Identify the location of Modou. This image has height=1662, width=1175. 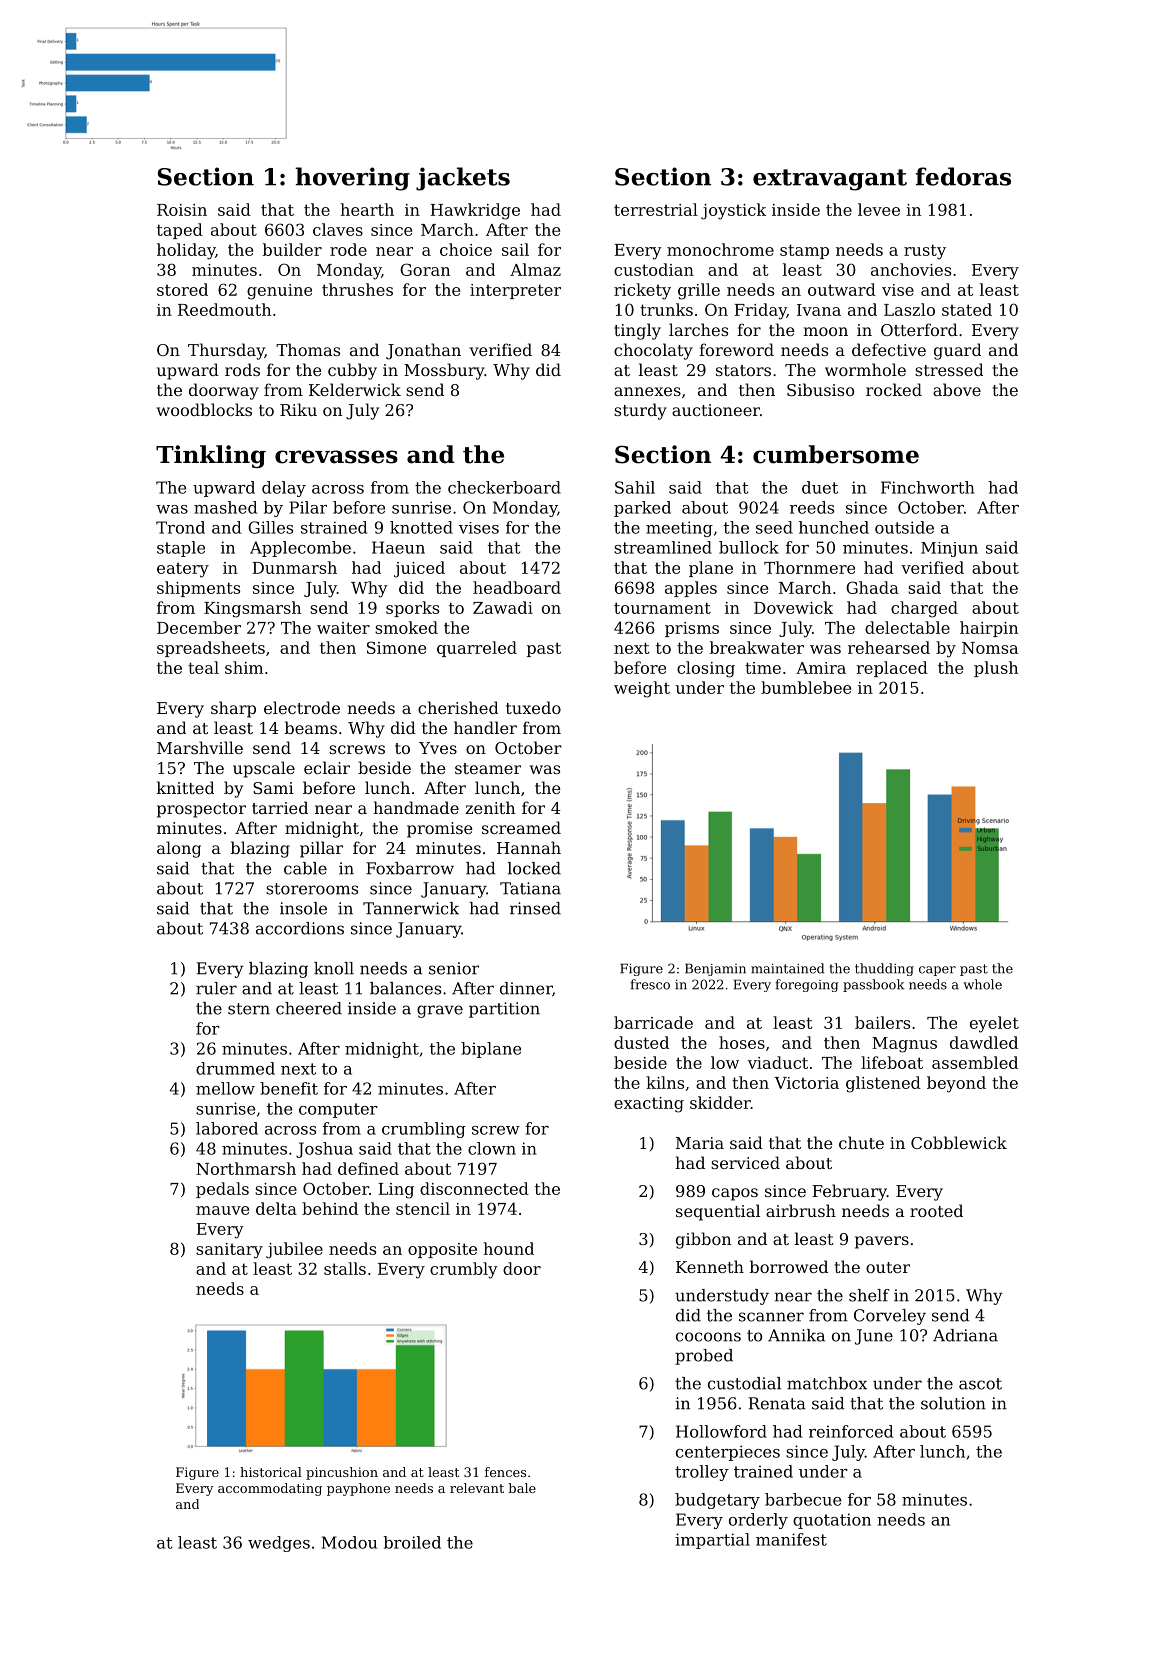
(349, 1542).
